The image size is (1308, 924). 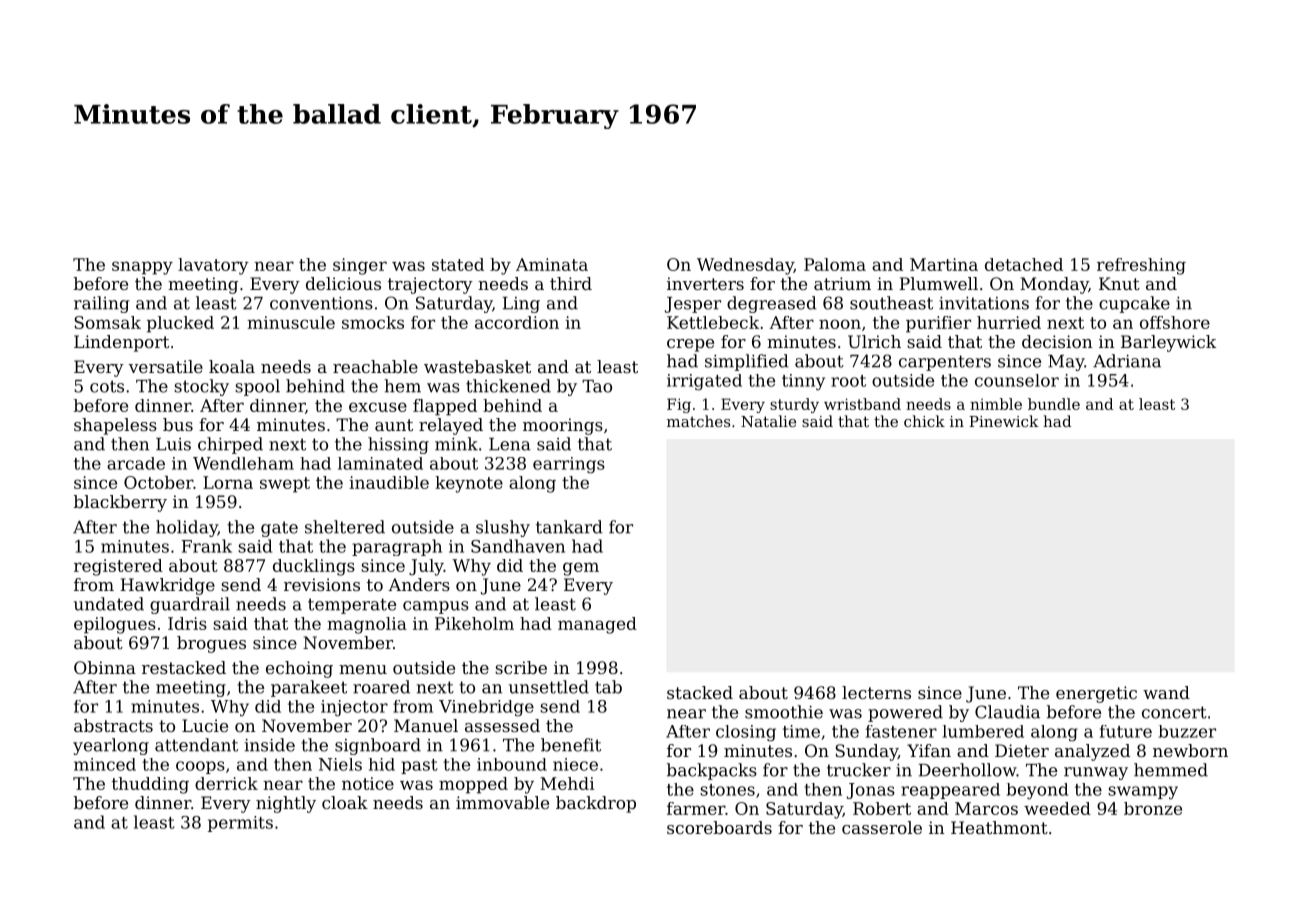 I want to click on analyzed, so click(x=1092, y=752).
